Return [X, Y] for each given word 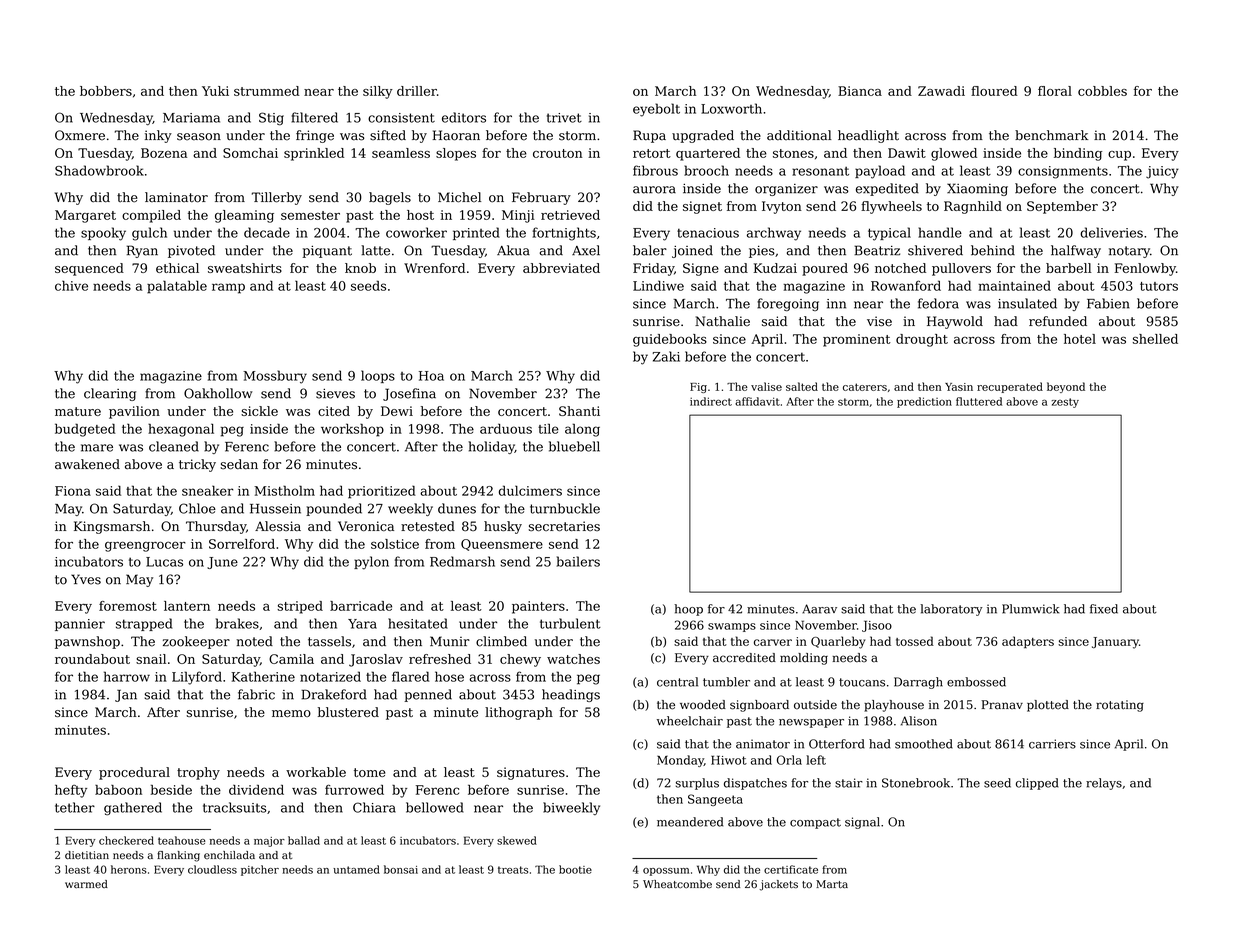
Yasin [959, 387]
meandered [690, 822]
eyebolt [656, 110]
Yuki [215, 91]
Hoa [431, 376]
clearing [110, 394]
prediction [924, 402]
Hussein [275, 509]
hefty [71, 791]
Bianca [860, 91]
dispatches [755, 784]
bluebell [574, 446]
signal [862, 823]
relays [1104, 784]
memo [291, 713]
